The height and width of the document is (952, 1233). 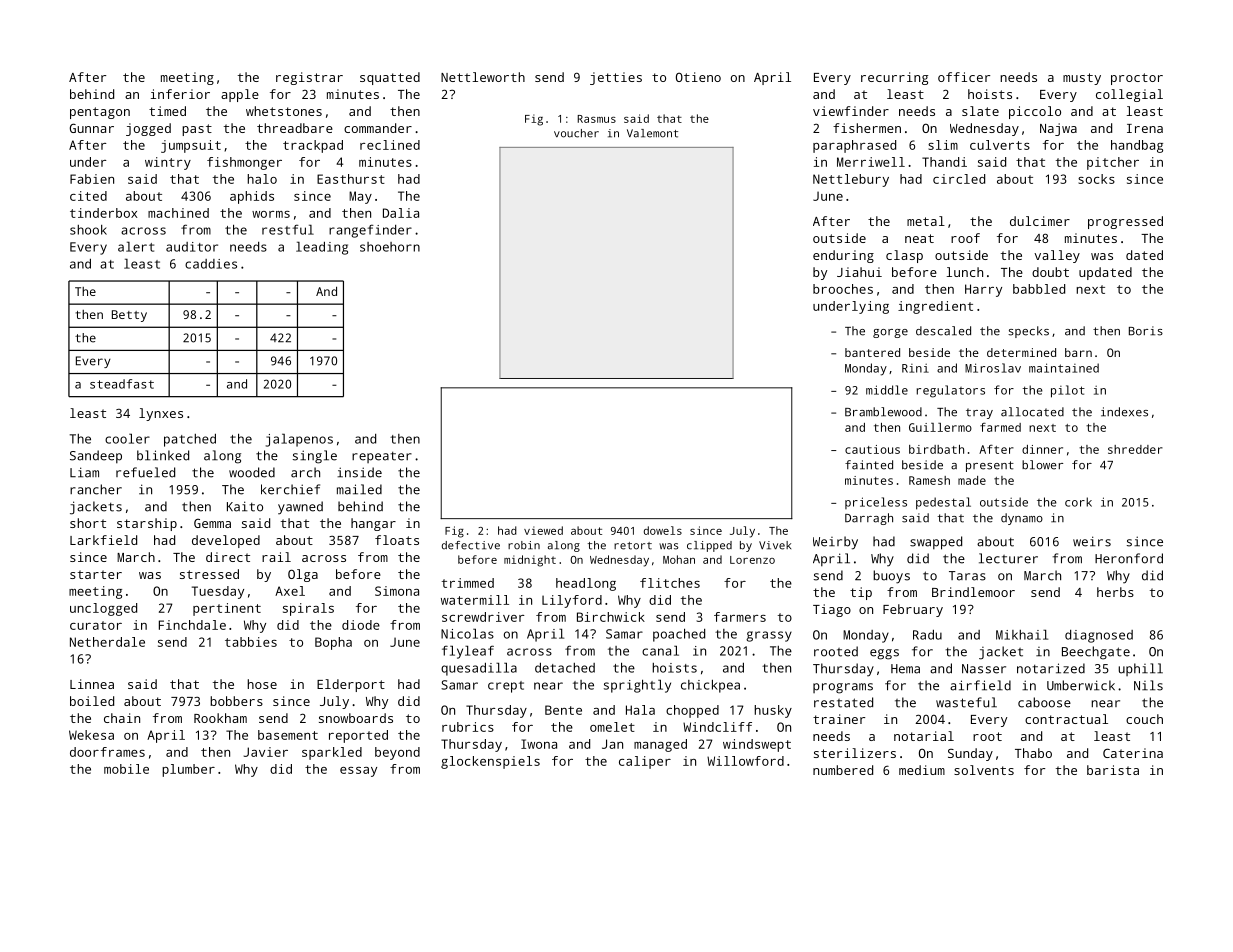 I want to click on jalapenos, so click(x=299, y=440).
